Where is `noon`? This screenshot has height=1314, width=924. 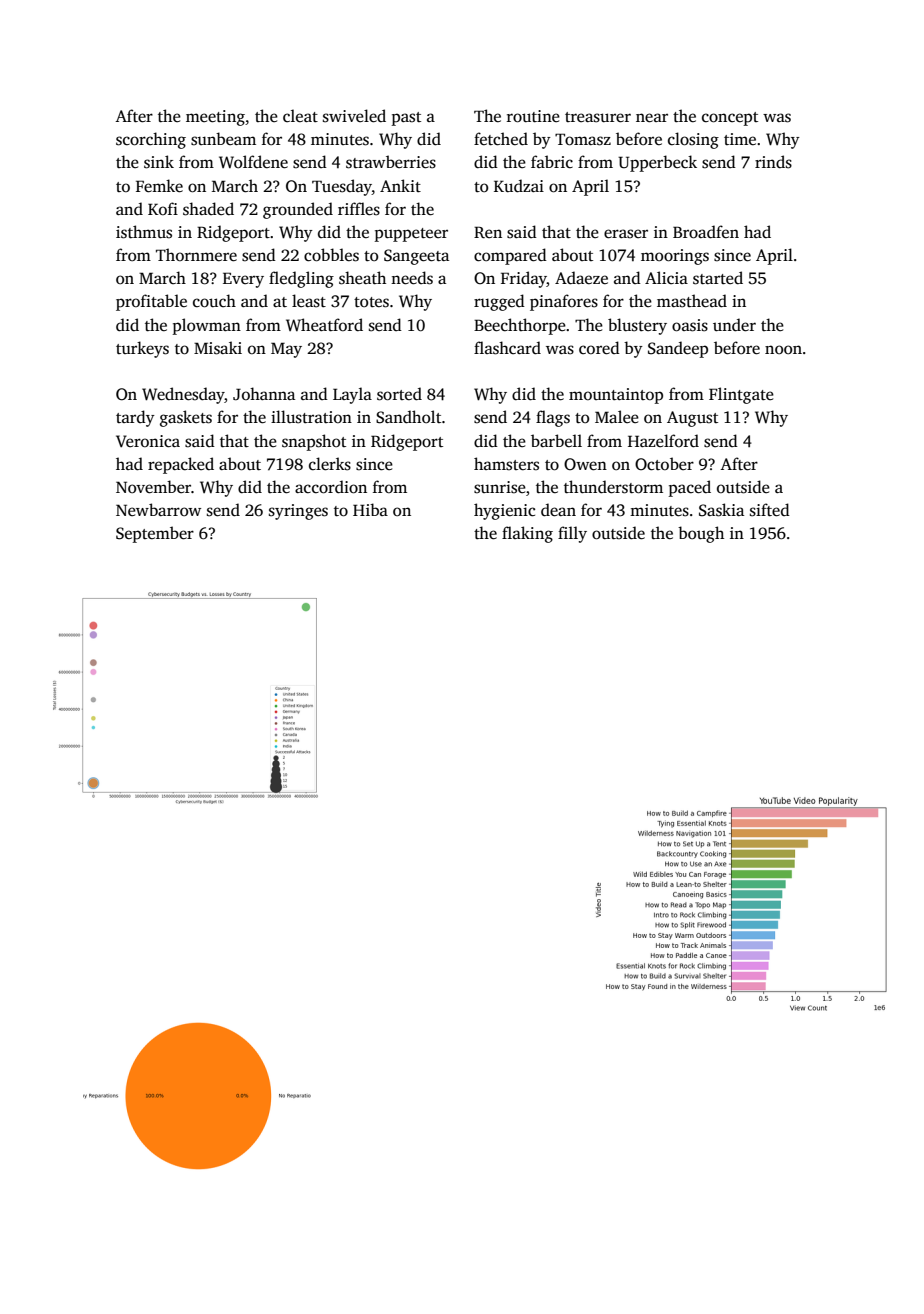 noon is located at coordinates (783, 349).
